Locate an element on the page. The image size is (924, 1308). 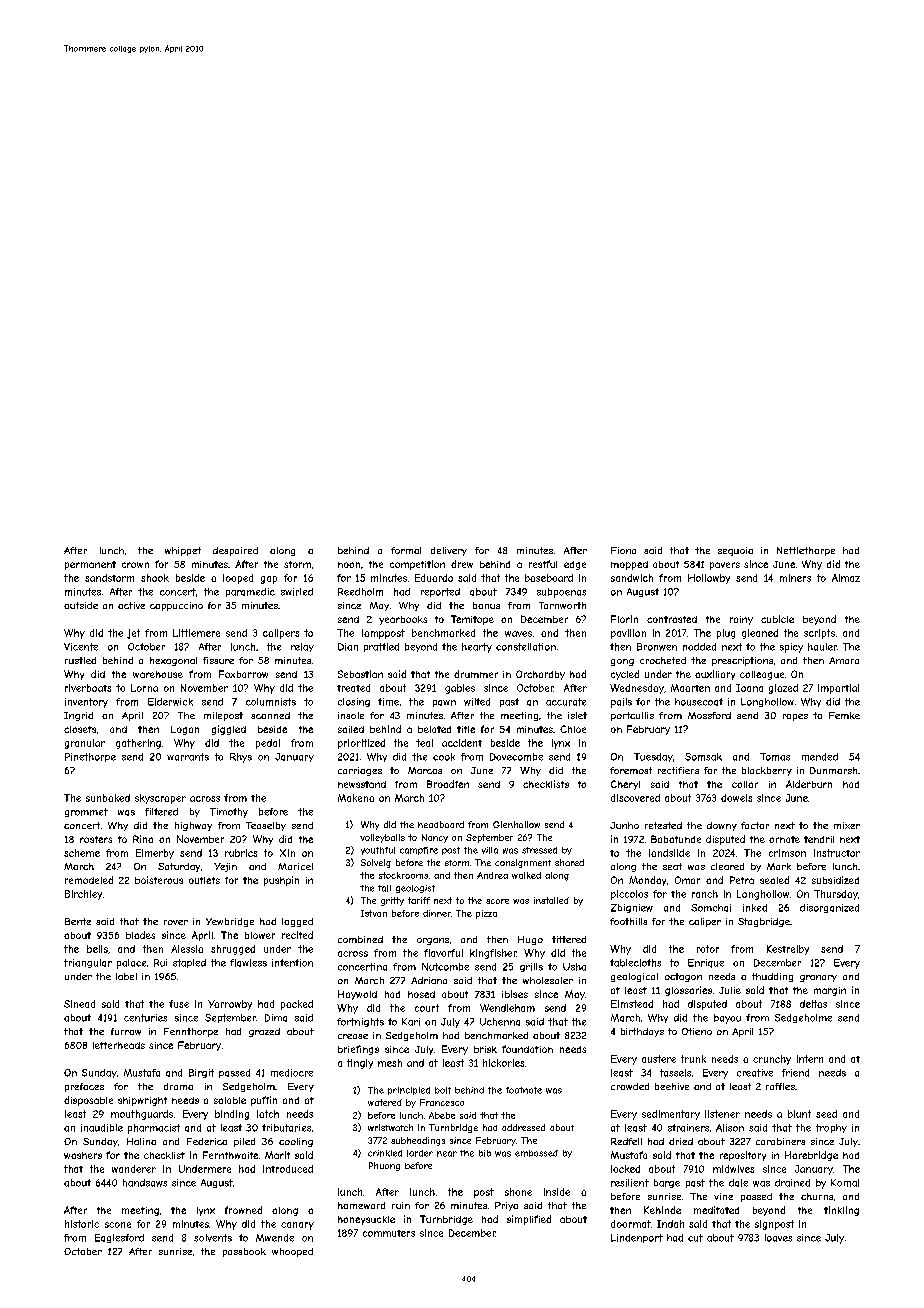
Babatunde is located at coordinates (676, 839).
